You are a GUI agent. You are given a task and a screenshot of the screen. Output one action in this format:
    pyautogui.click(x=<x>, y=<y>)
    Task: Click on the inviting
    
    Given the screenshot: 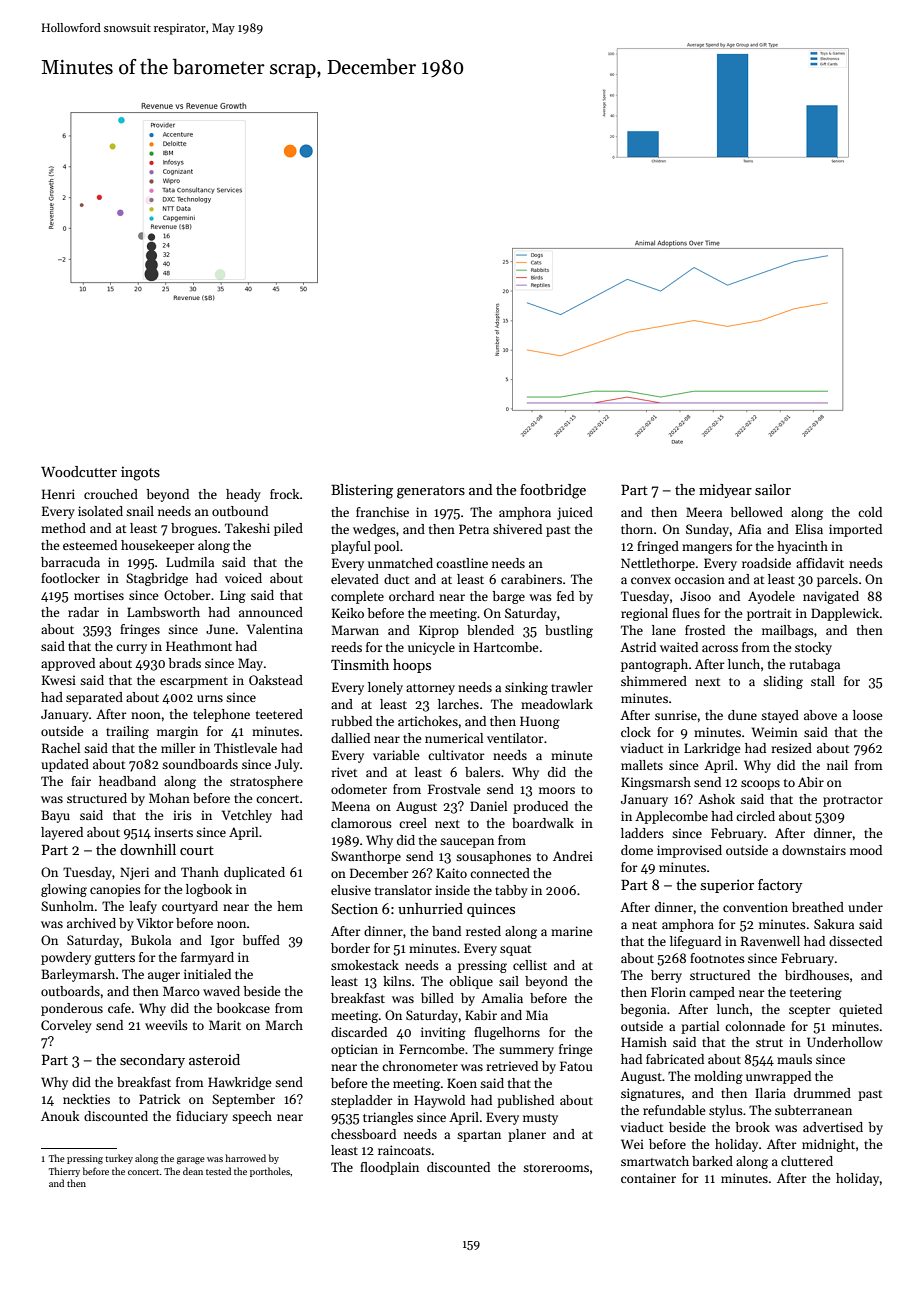 What is the action you would take?
    pyautogui.click(x=443, y=1033)
